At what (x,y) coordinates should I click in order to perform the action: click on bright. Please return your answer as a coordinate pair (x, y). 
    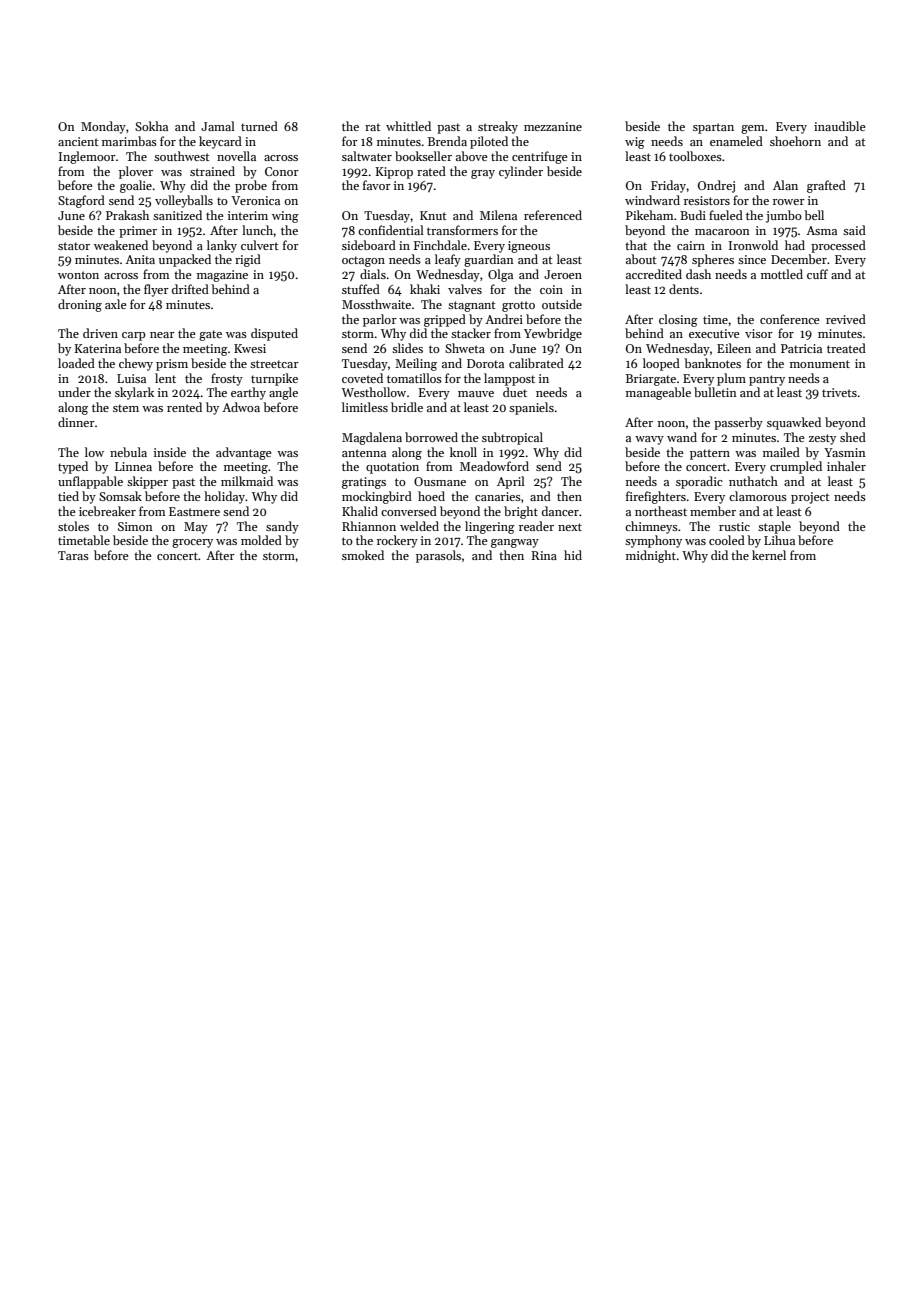
    Looking at the image, I should click on (521, 512).
